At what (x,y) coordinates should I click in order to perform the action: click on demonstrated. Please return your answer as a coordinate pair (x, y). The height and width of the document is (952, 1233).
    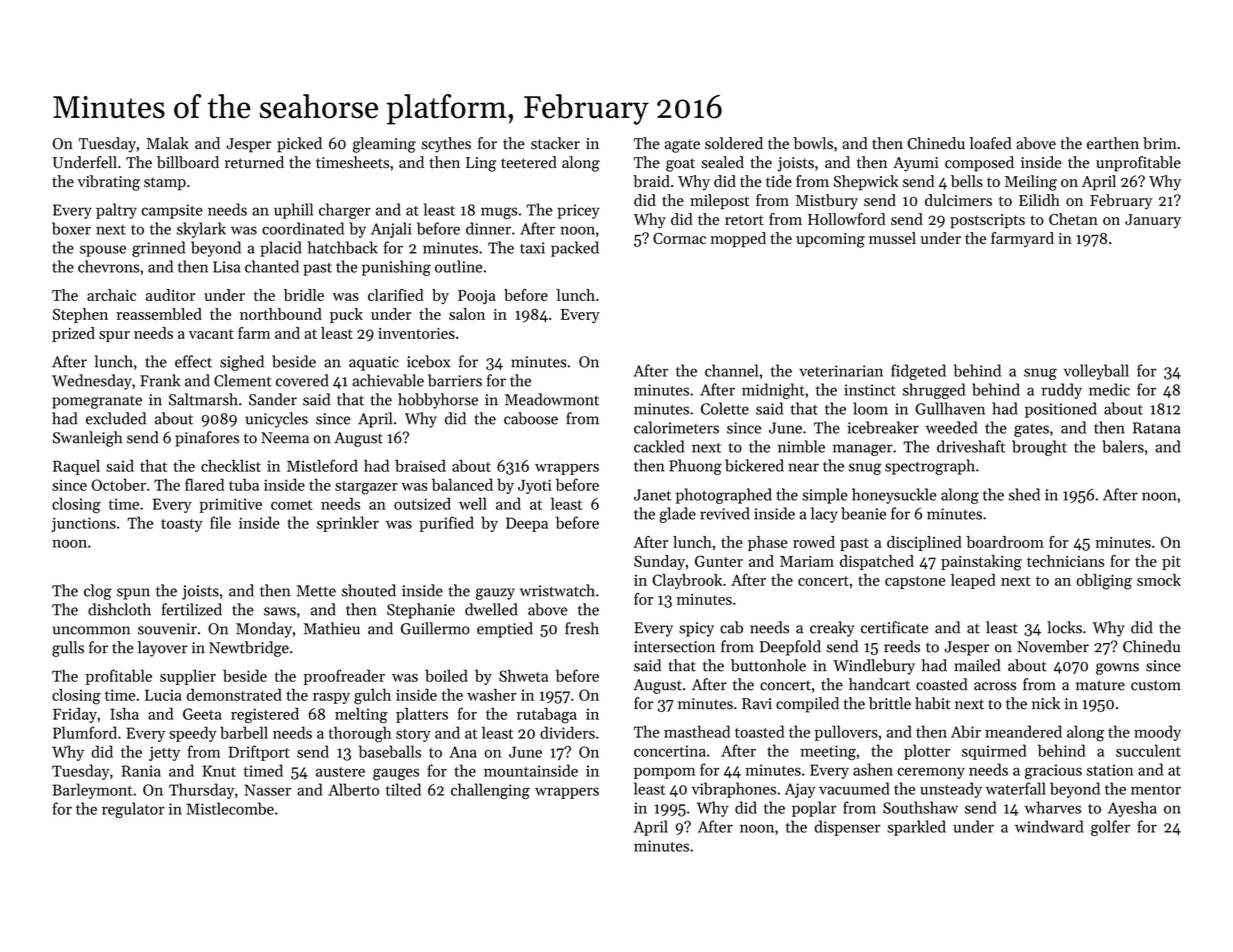
    Looking at the image, I should click on (234, 694).
